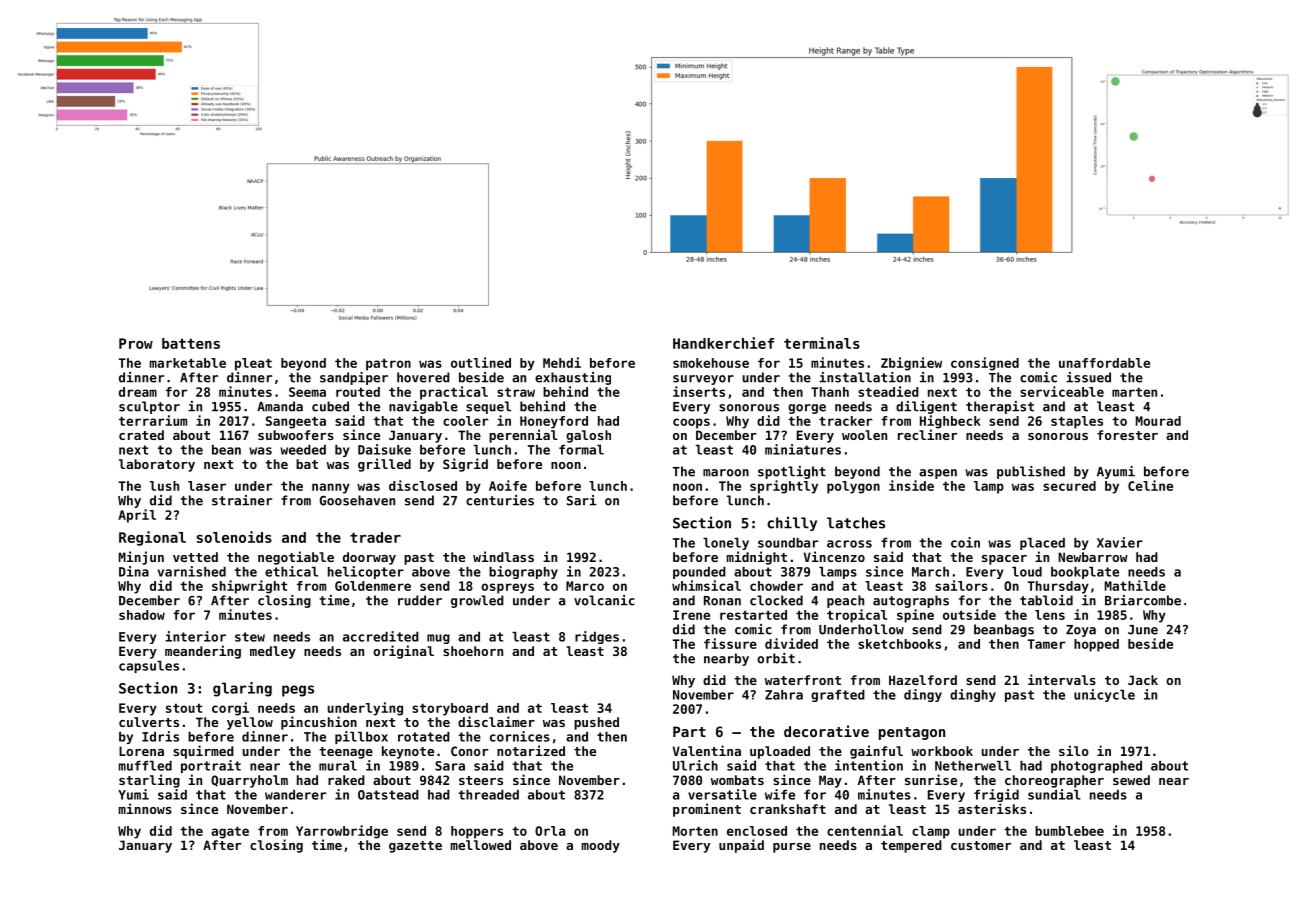 The width and height of the image is (1308, 924). What do you see at coordinates (822, 343) in the image?
I see `terminals` at bounding box center [822, 343].
